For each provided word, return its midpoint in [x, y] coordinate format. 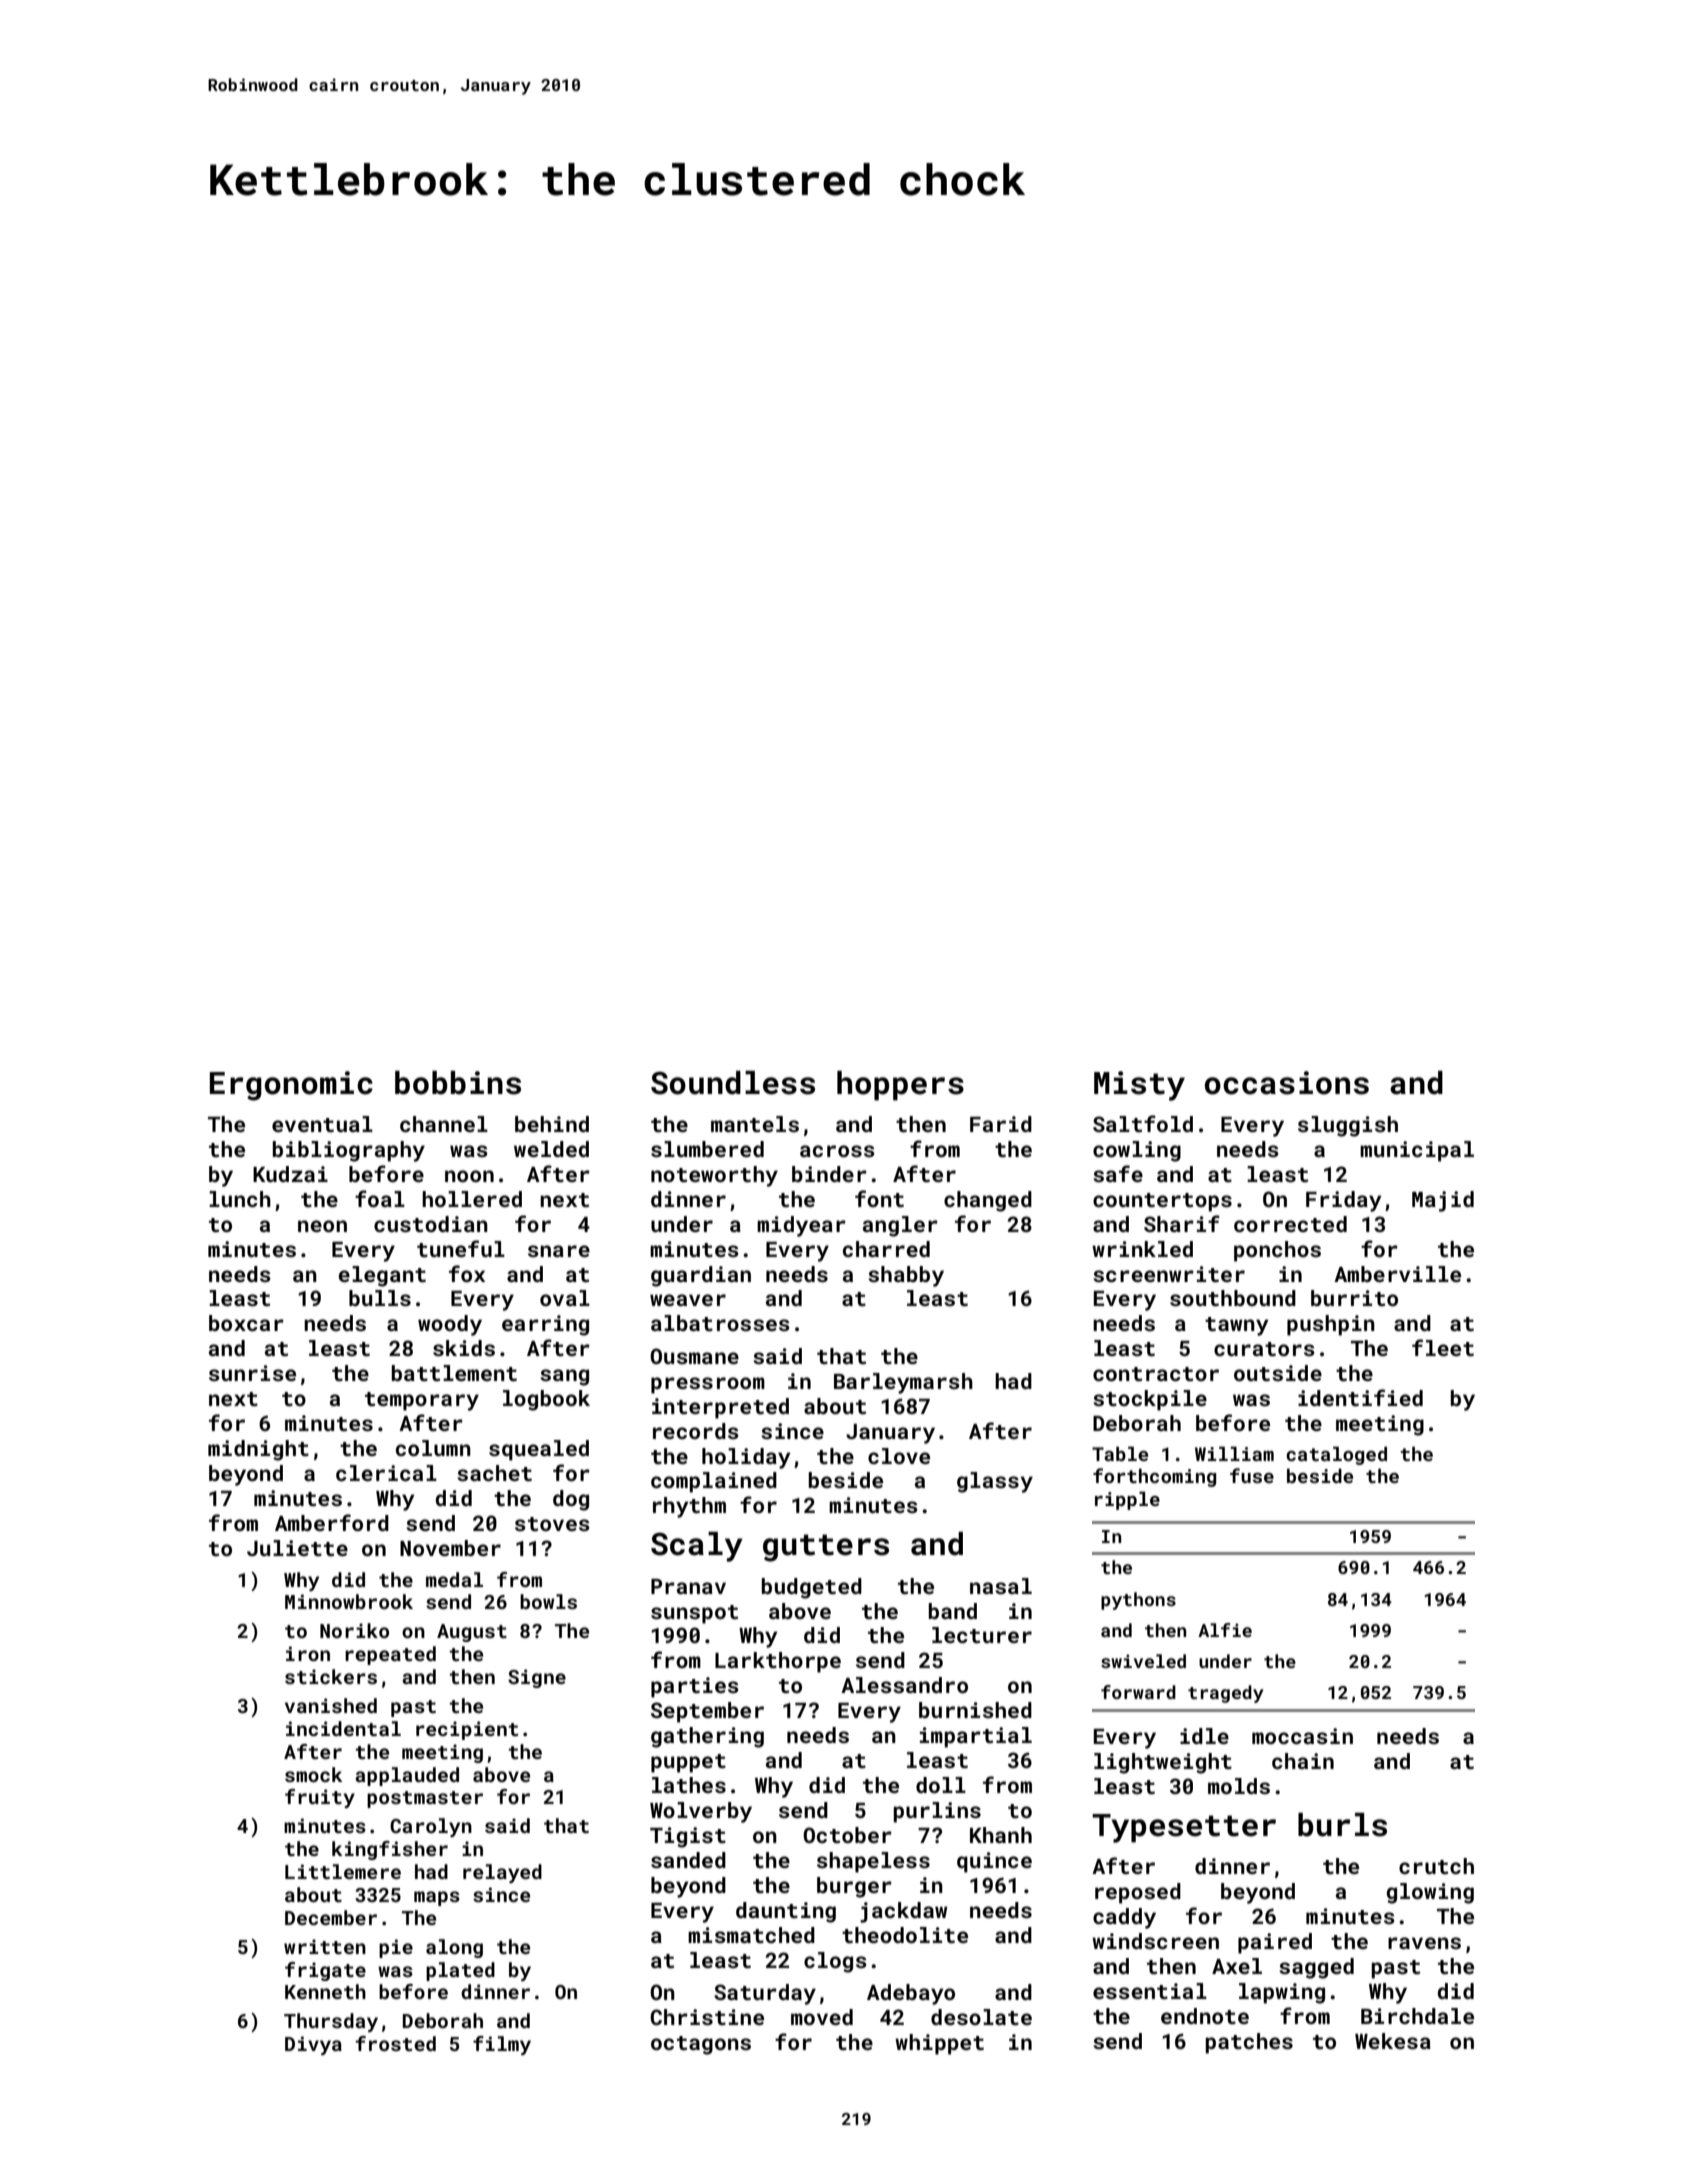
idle [1204, 1736]
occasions [1287, 1083]
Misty [1139, 1086]
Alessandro [904, 1685]
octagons [701, 2045]
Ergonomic [291, 1086]
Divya [313, 2045]
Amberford [332, 1522]
